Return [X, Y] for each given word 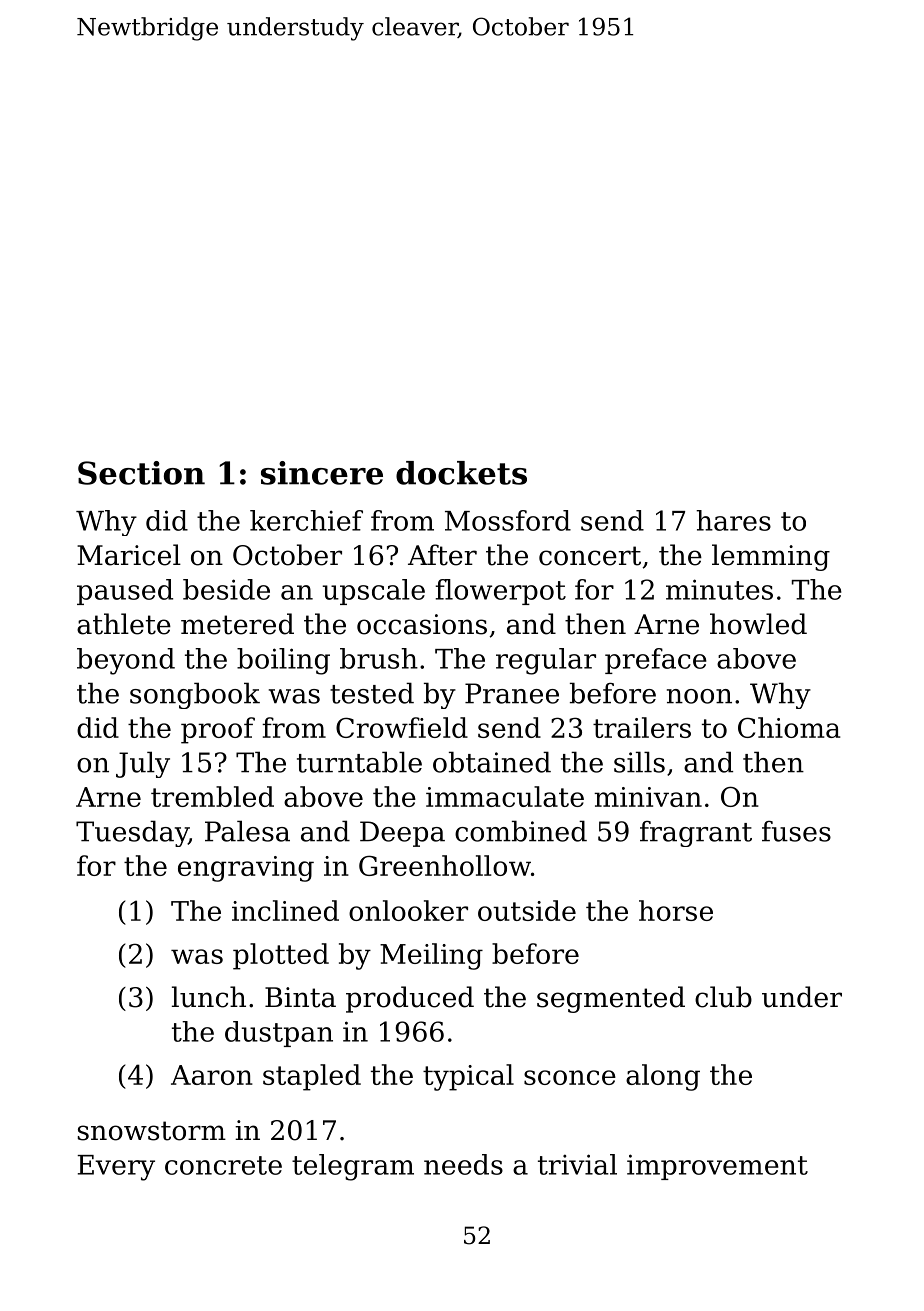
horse [676, 910]
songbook [195, 695]
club [723, 997]
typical [468, 1077]
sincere [322, 473]
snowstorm [152, 1131]
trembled [212, 796]
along [663, 1077]
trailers [642, 727]
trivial [577, 1164]
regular [546, 661]
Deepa [402, 834]
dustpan [279, 1034]
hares [733, 520]
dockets [461, 473]
